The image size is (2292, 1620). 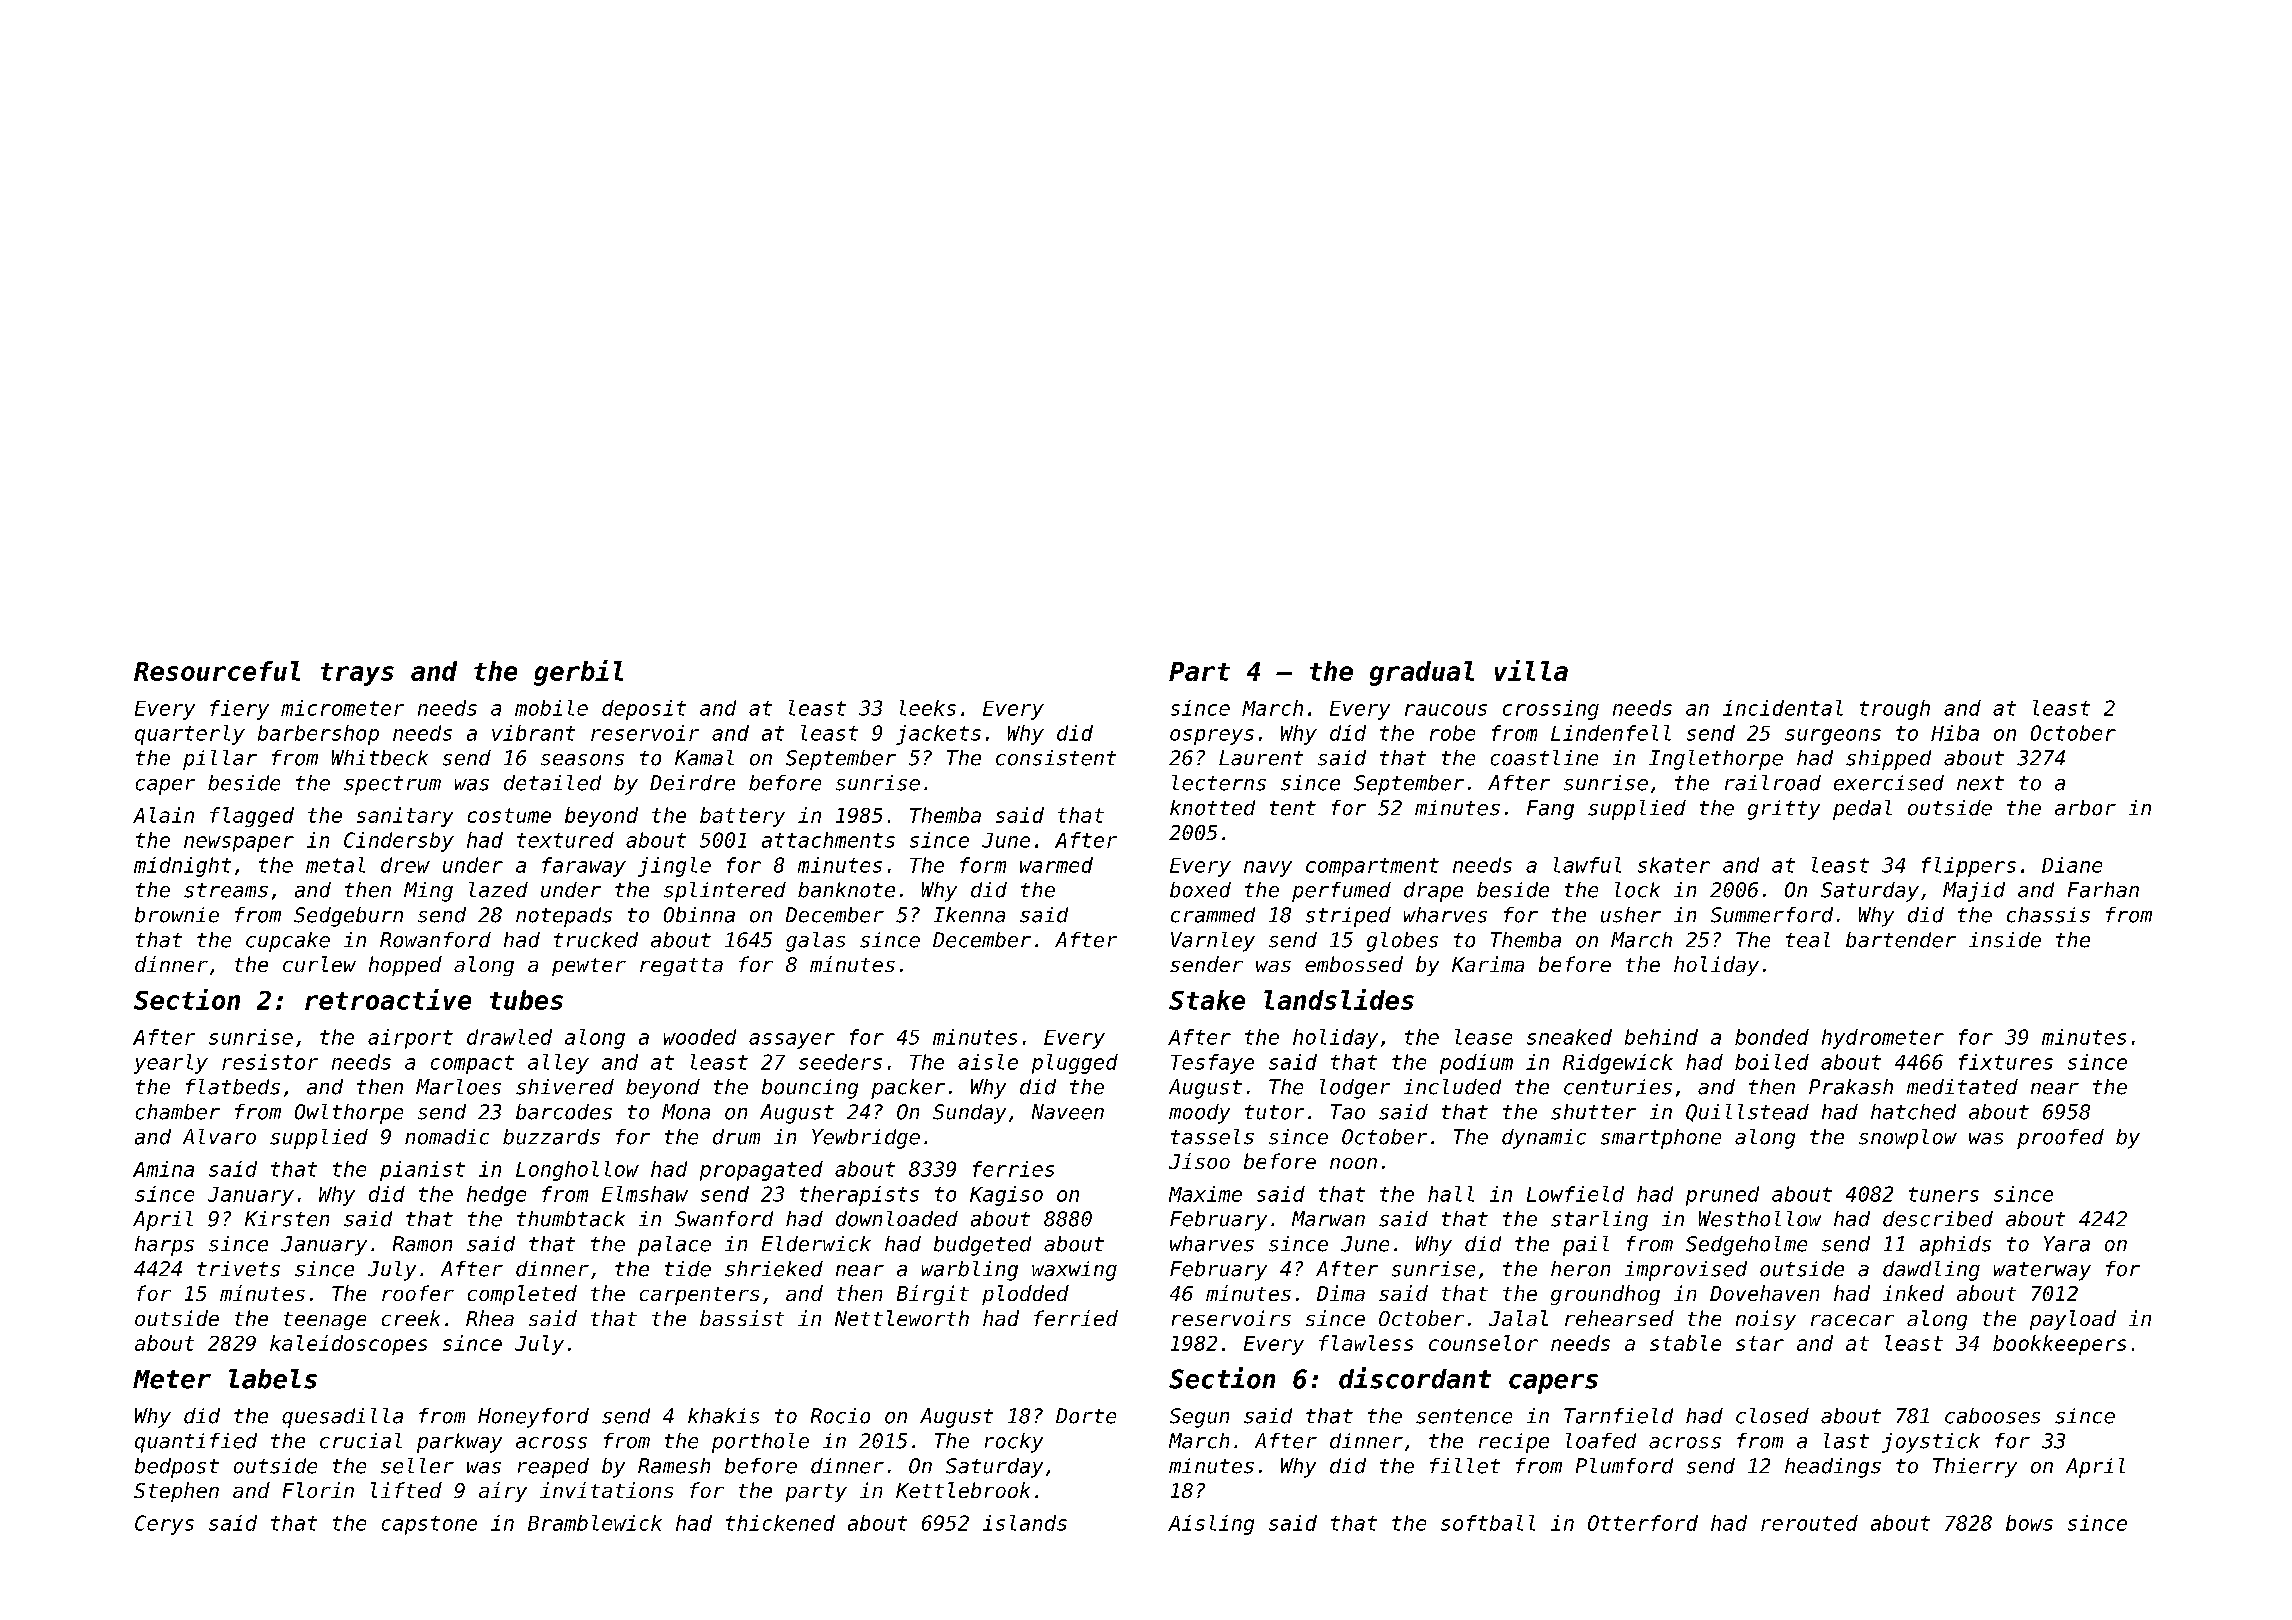 I want to click on flawless, so click(x=1366, y=1343).
